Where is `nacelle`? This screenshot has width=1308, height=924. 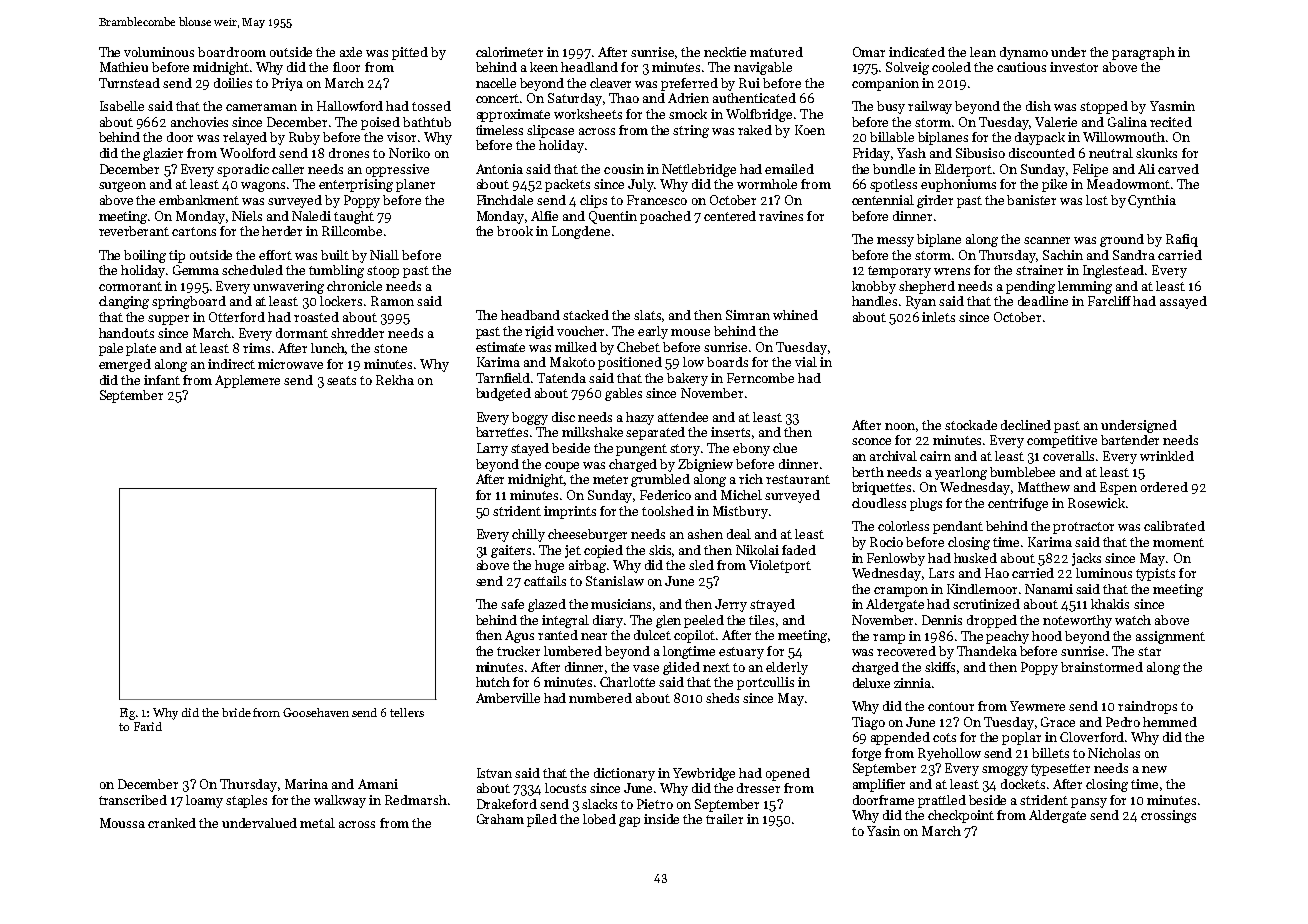
nacelle is located at coordinates (496, 83).
